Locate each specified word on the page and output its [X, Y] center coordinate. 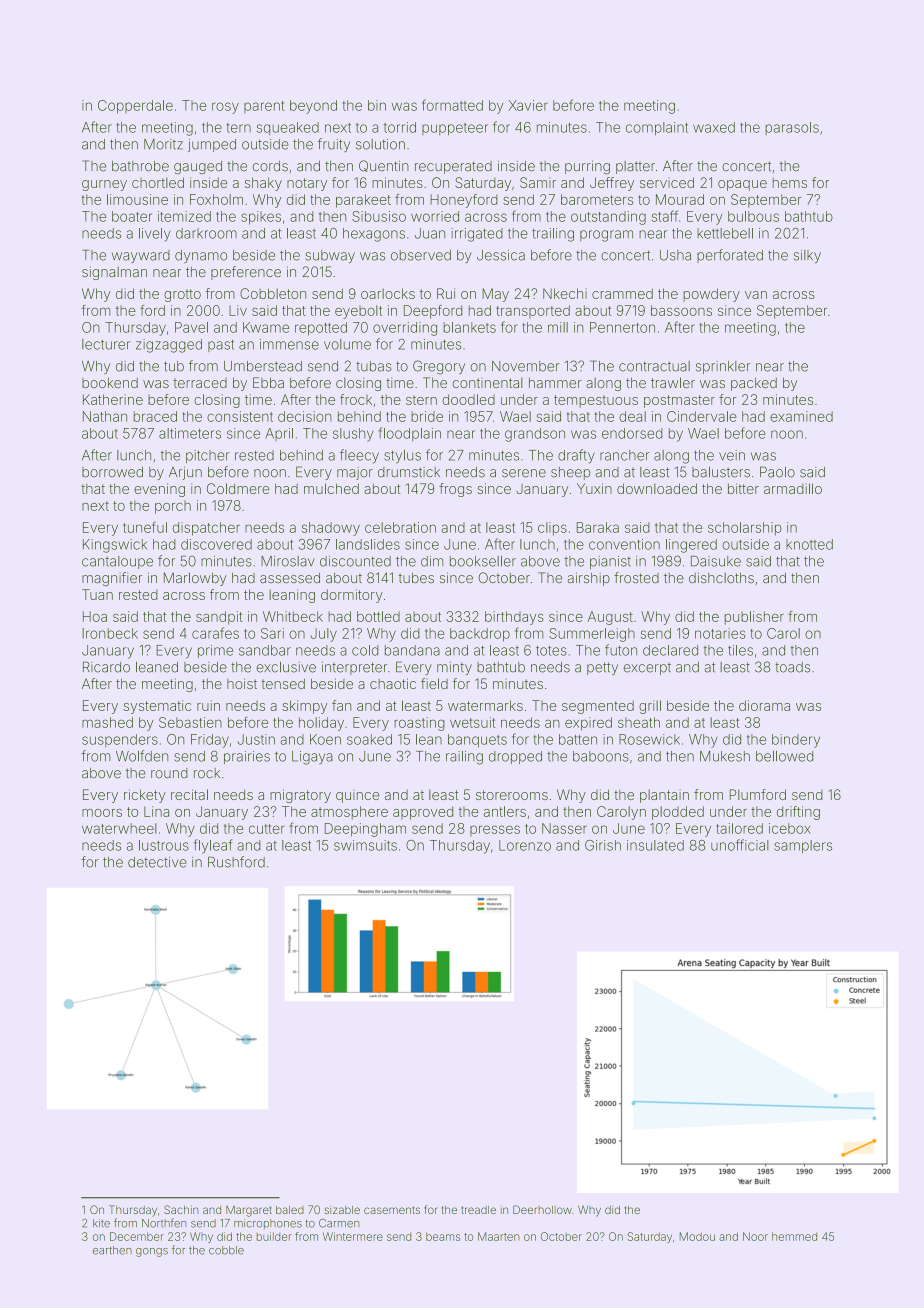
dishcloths [721, 577]
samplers [803, 846]
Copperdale [135, 107]
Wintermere [353, 1236]
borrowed [112, 472]
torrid [400, 127]
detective [157, 862]
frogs [455, 490]
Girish [603, 845]
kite [101, 1223]
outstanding [608, 218]
